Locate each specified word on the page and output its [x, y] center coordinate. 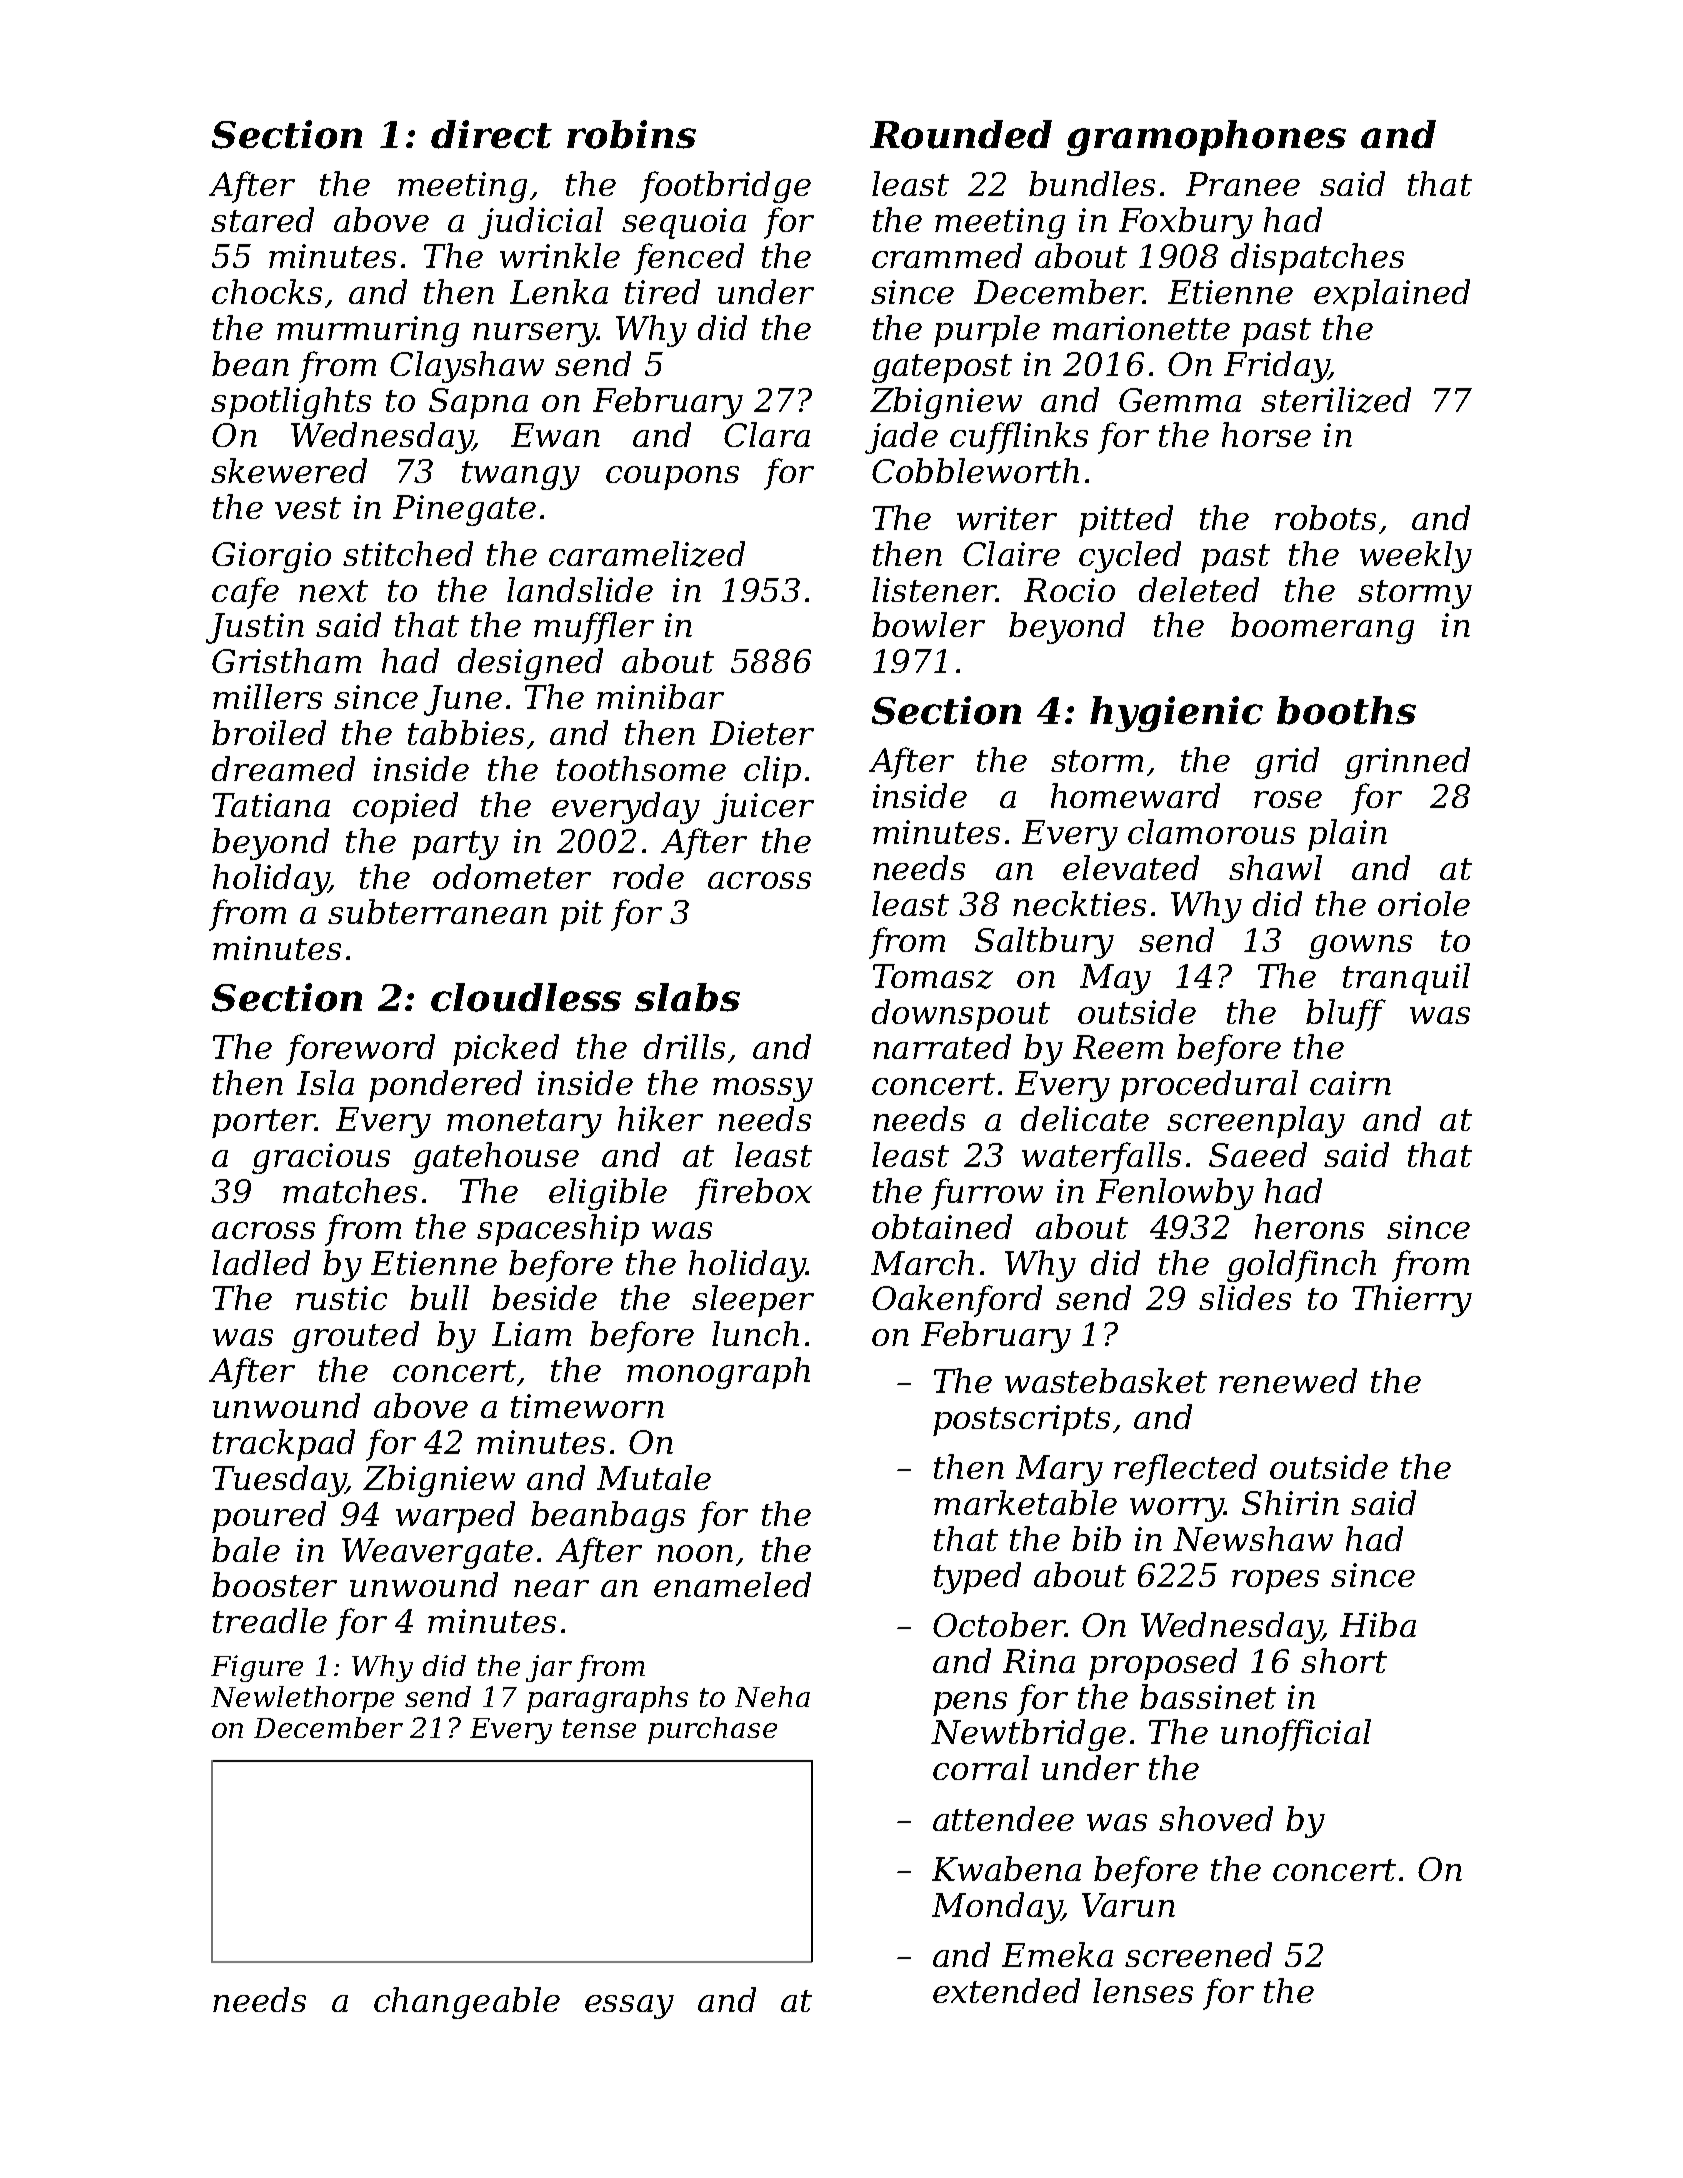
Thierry [1412, 1301]
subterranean [437, 911]
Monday [997, 1908]
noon [695, 1553]
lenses [1143, 1990]
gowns [1360, 947]
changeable [467, 2003]
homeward [1135, 795]
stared [262, 219]
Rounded [961, 134]
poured [269, 1517]
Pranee [1243, 184]
